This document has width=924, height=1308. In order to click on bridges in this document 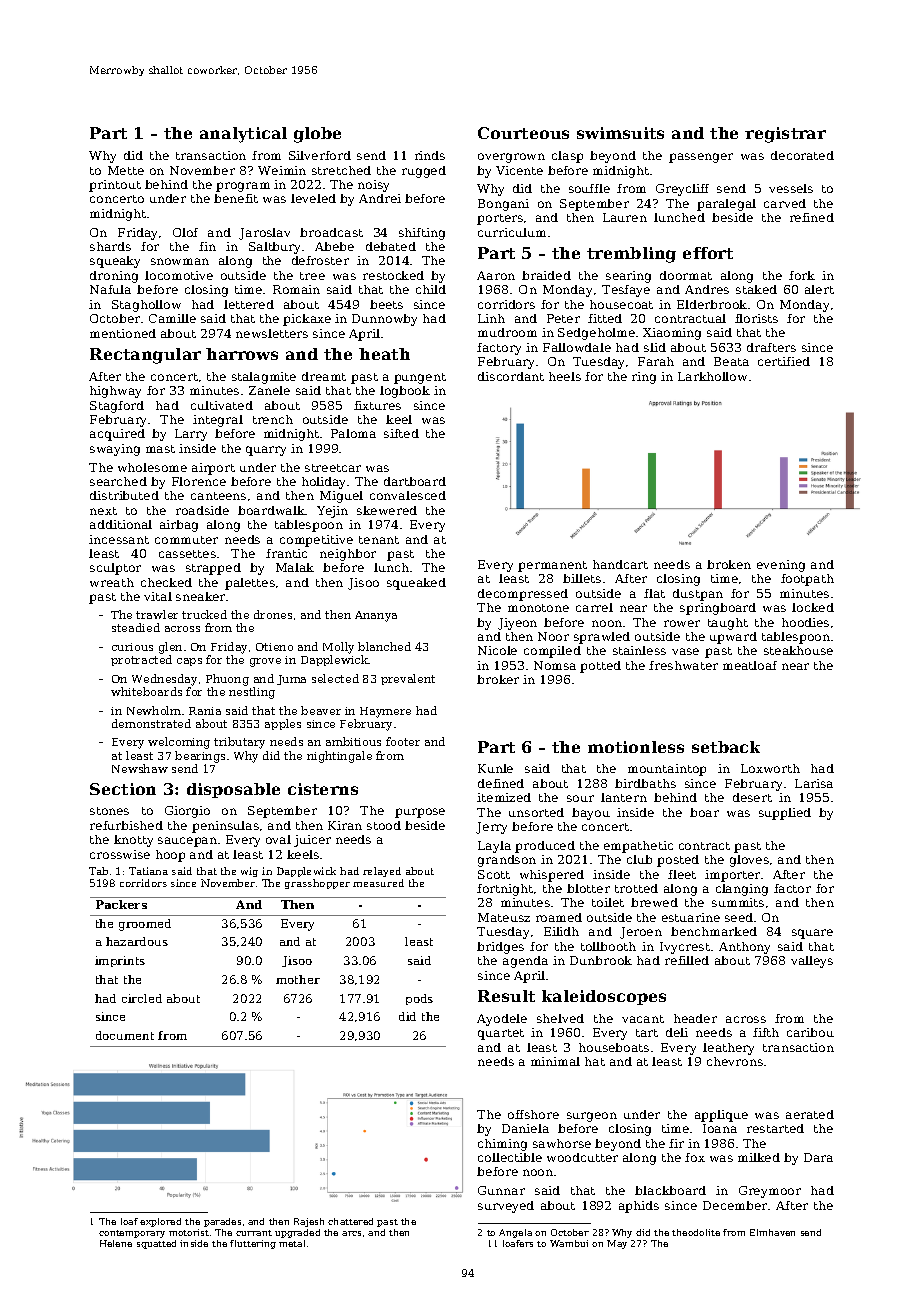, I will do `click(500, 948)`.
